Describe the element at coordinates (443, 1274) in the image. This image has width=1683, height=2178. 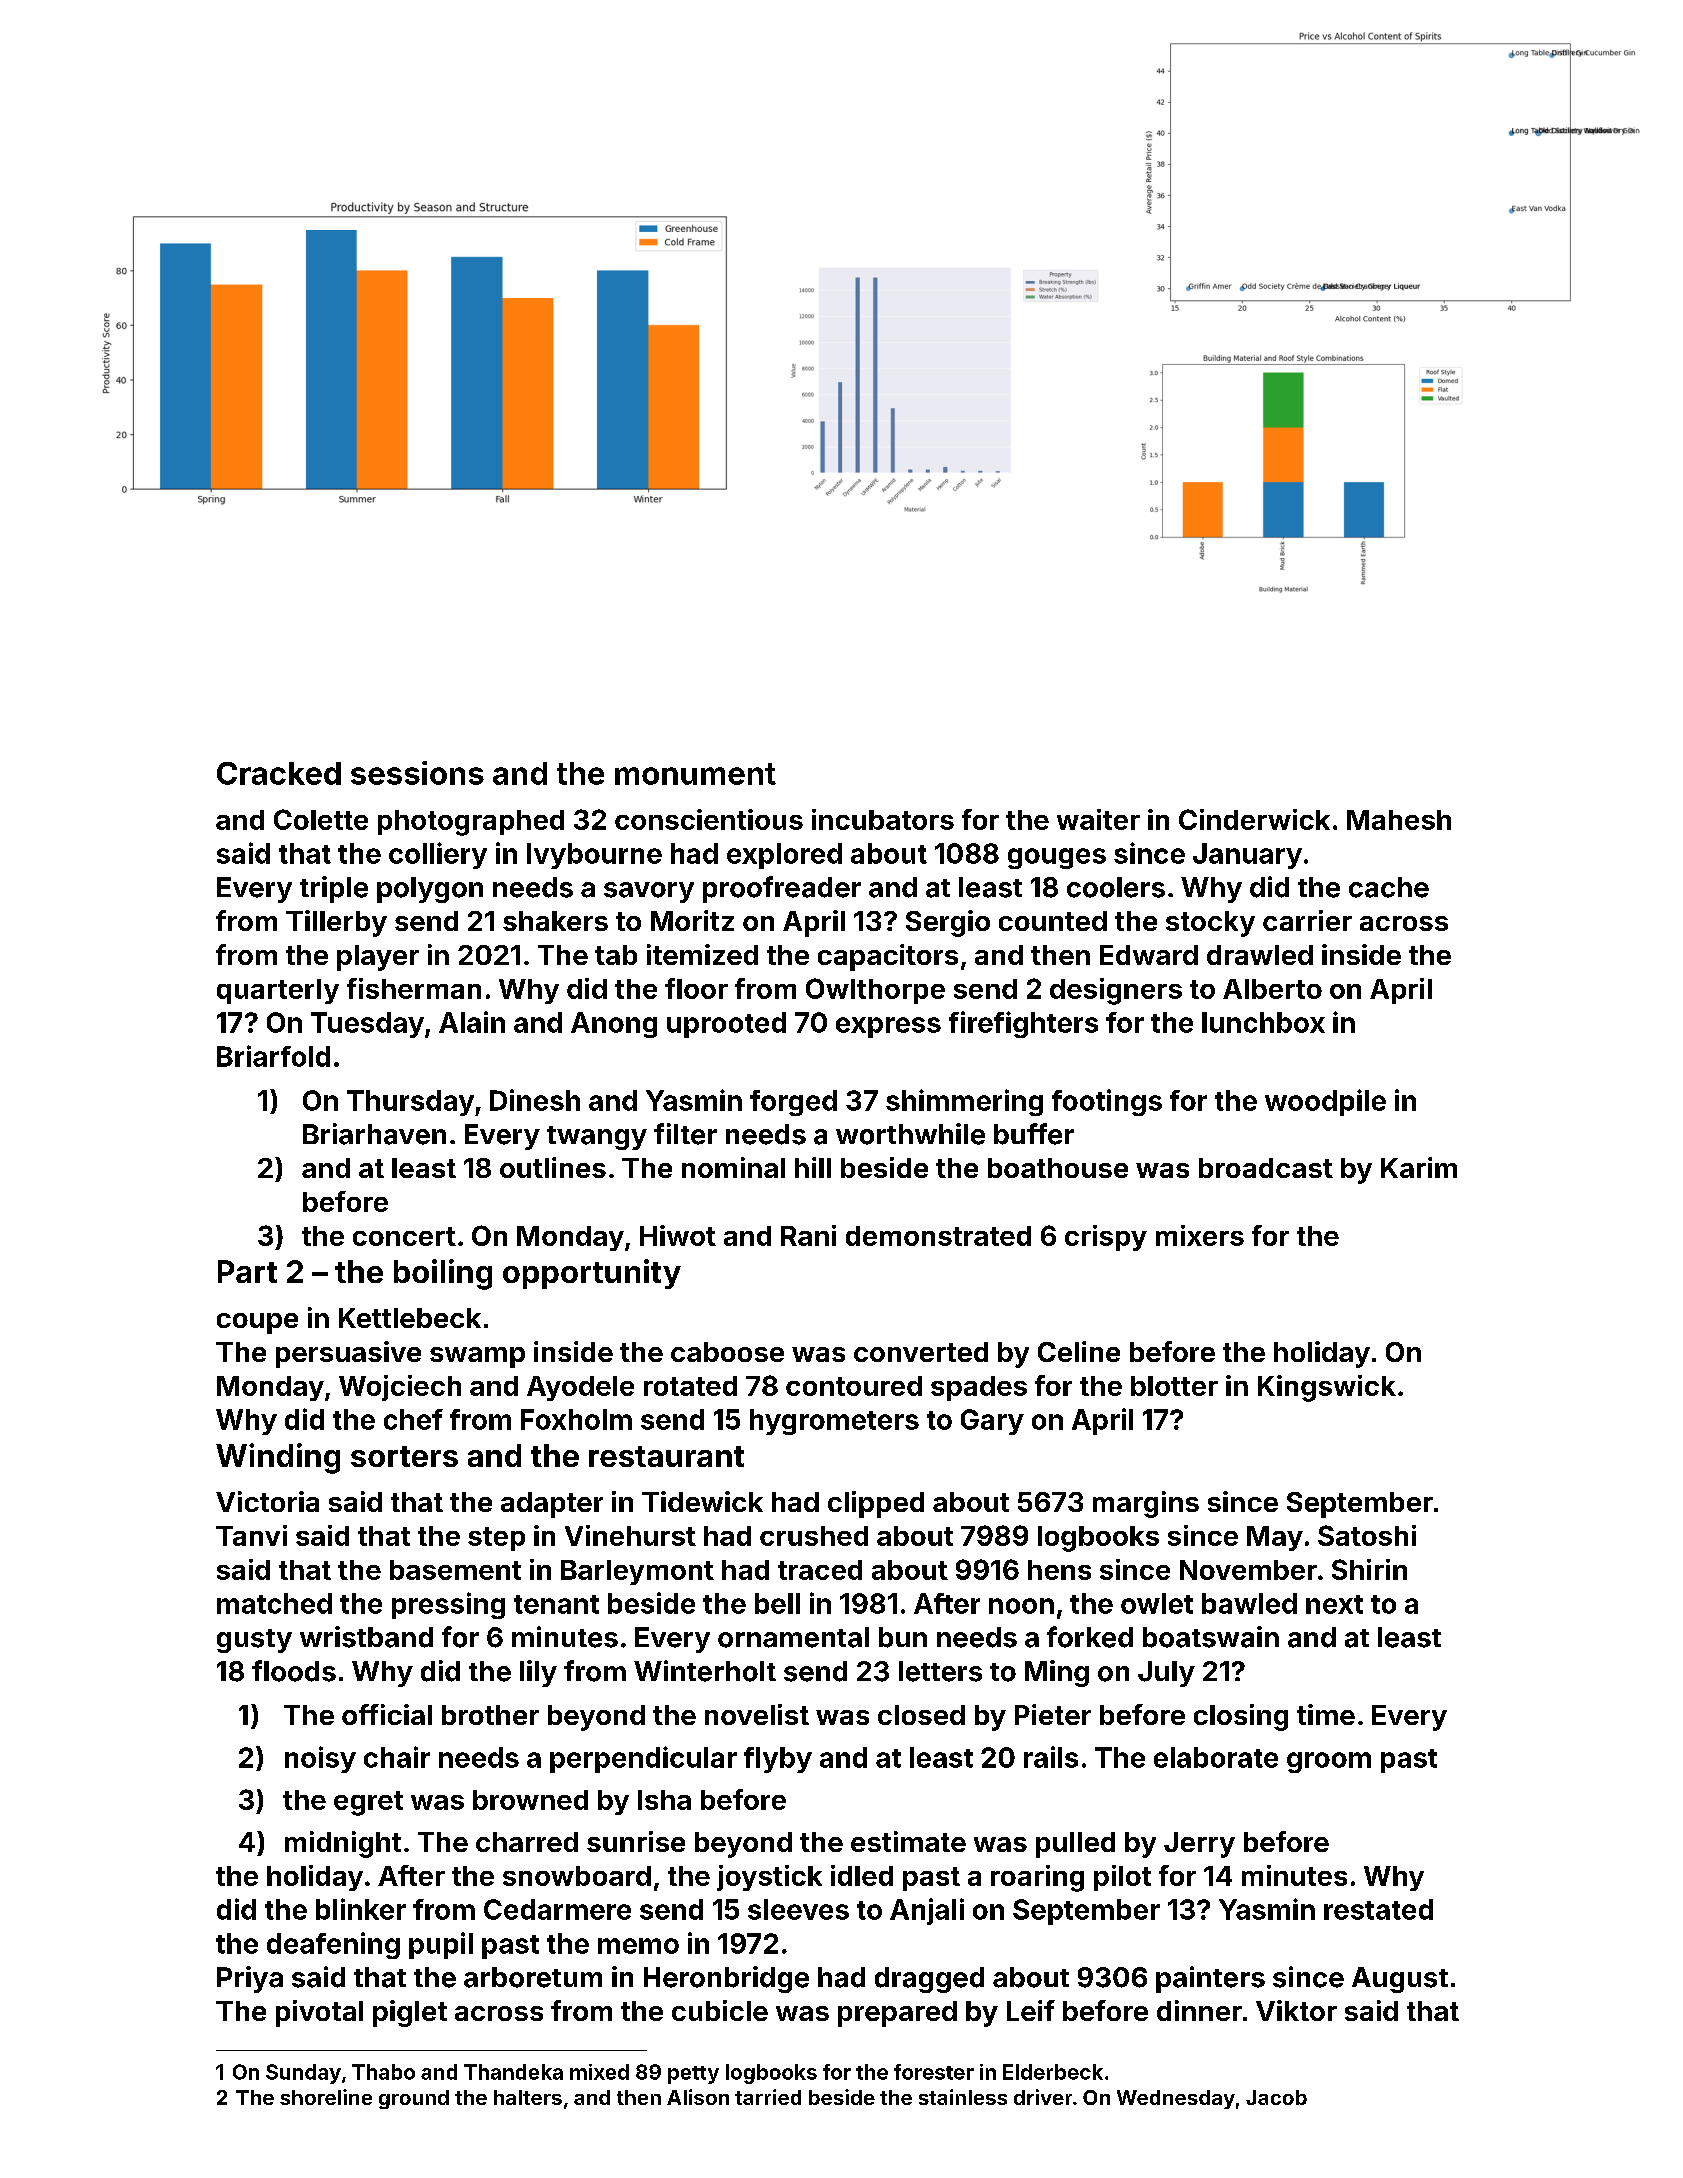
I see `boiling` at that location.
